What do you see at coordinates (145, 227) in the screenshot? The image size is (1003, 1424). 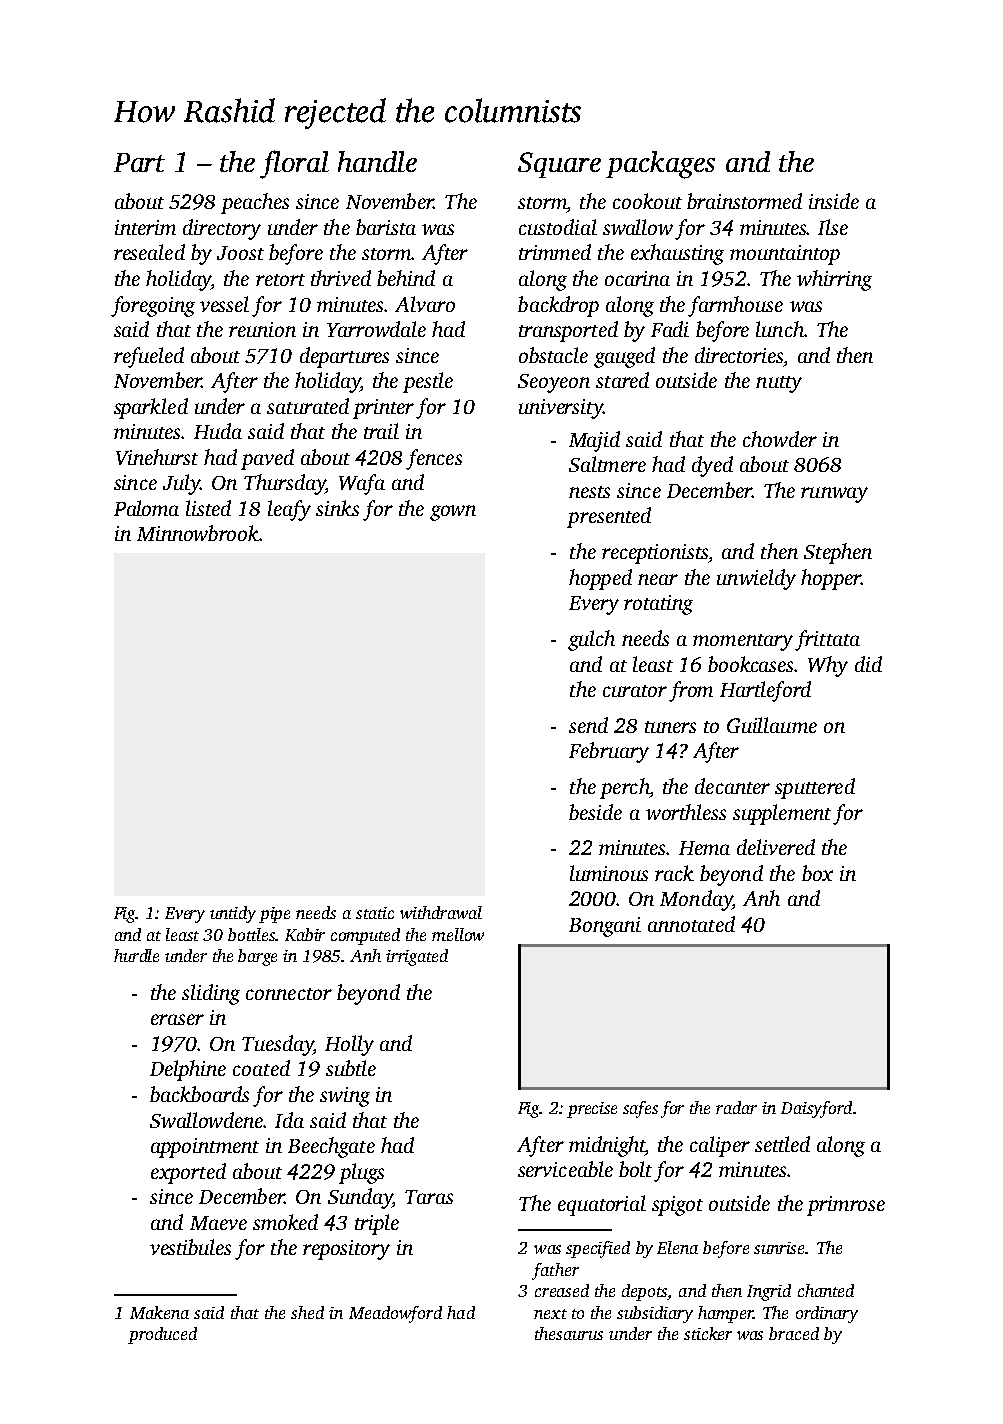 I see `interim` at bounding box center [145, 227].
